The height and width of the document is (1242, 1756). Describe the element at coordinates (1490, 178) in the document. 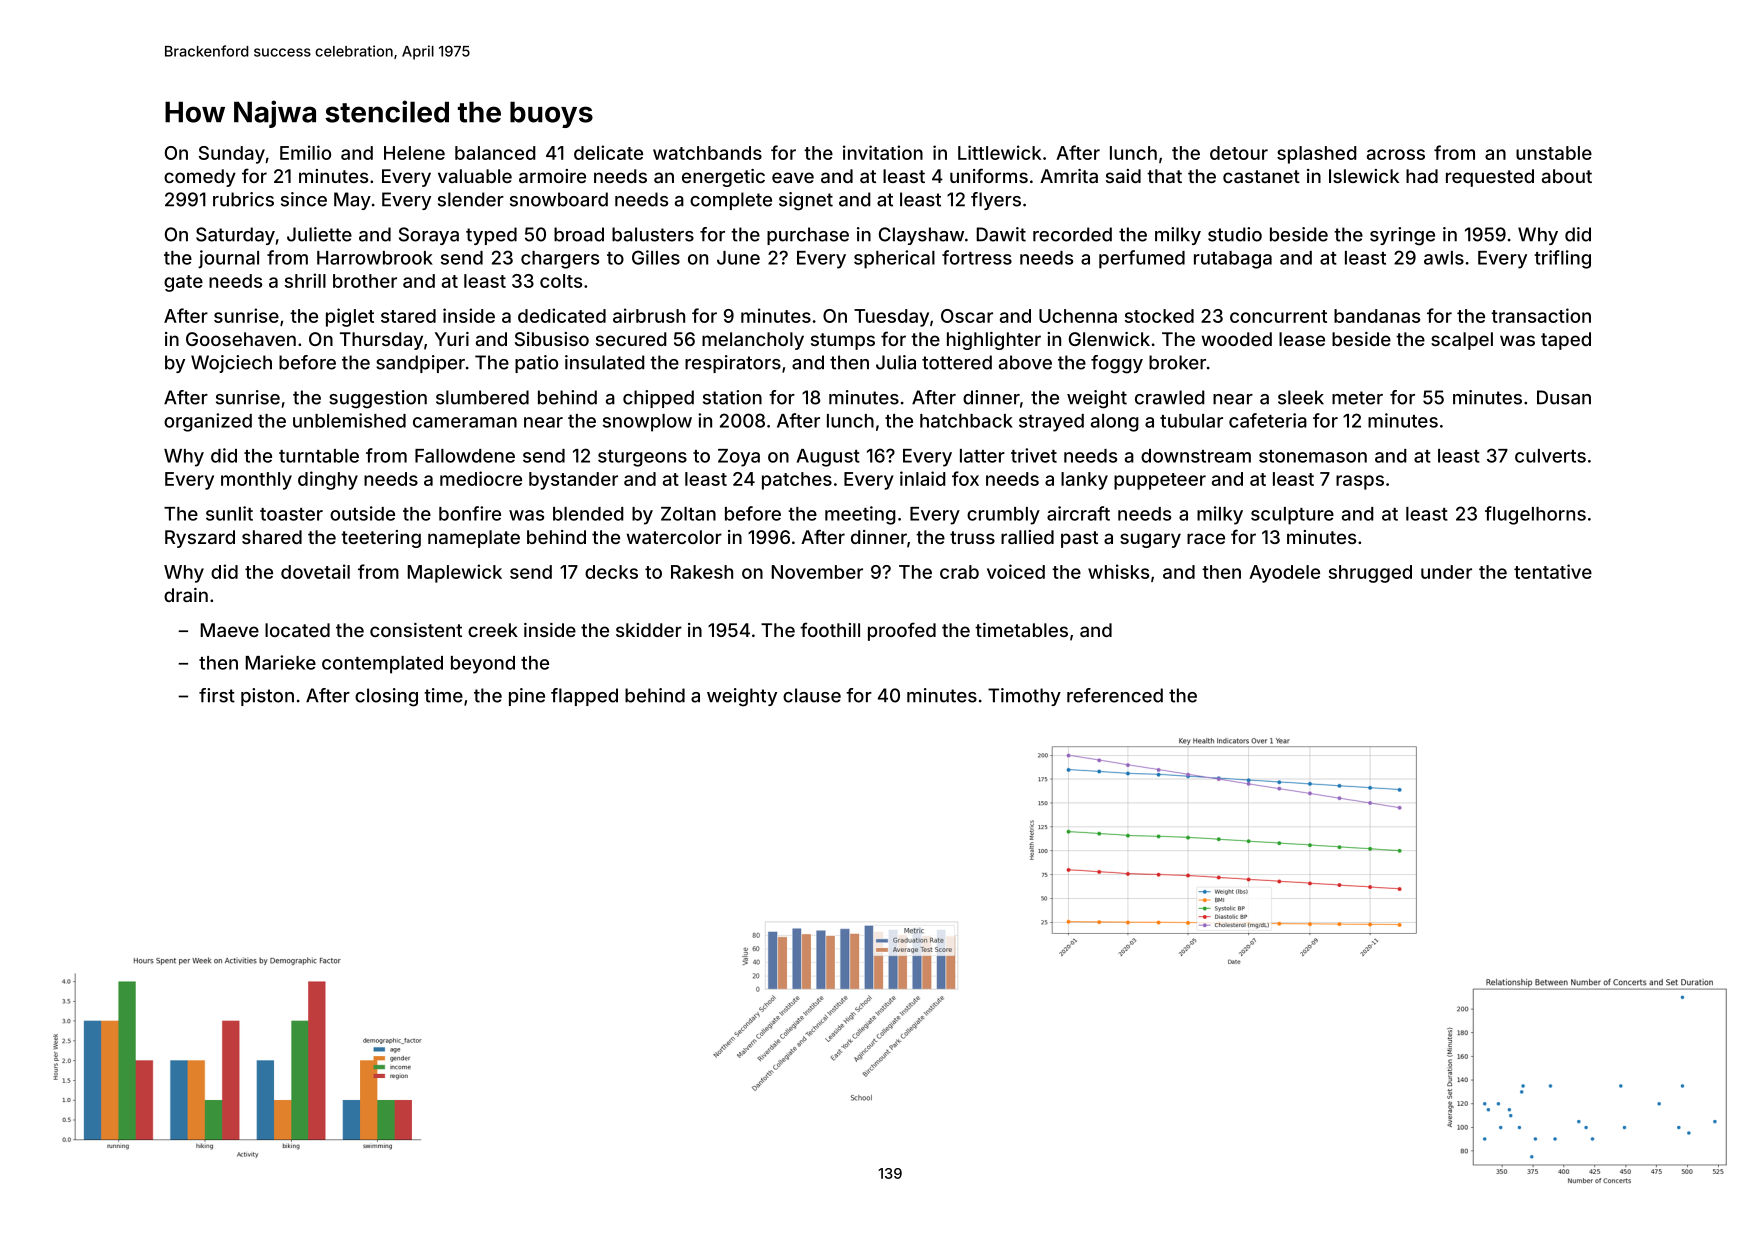

I see `requested` at that location.
